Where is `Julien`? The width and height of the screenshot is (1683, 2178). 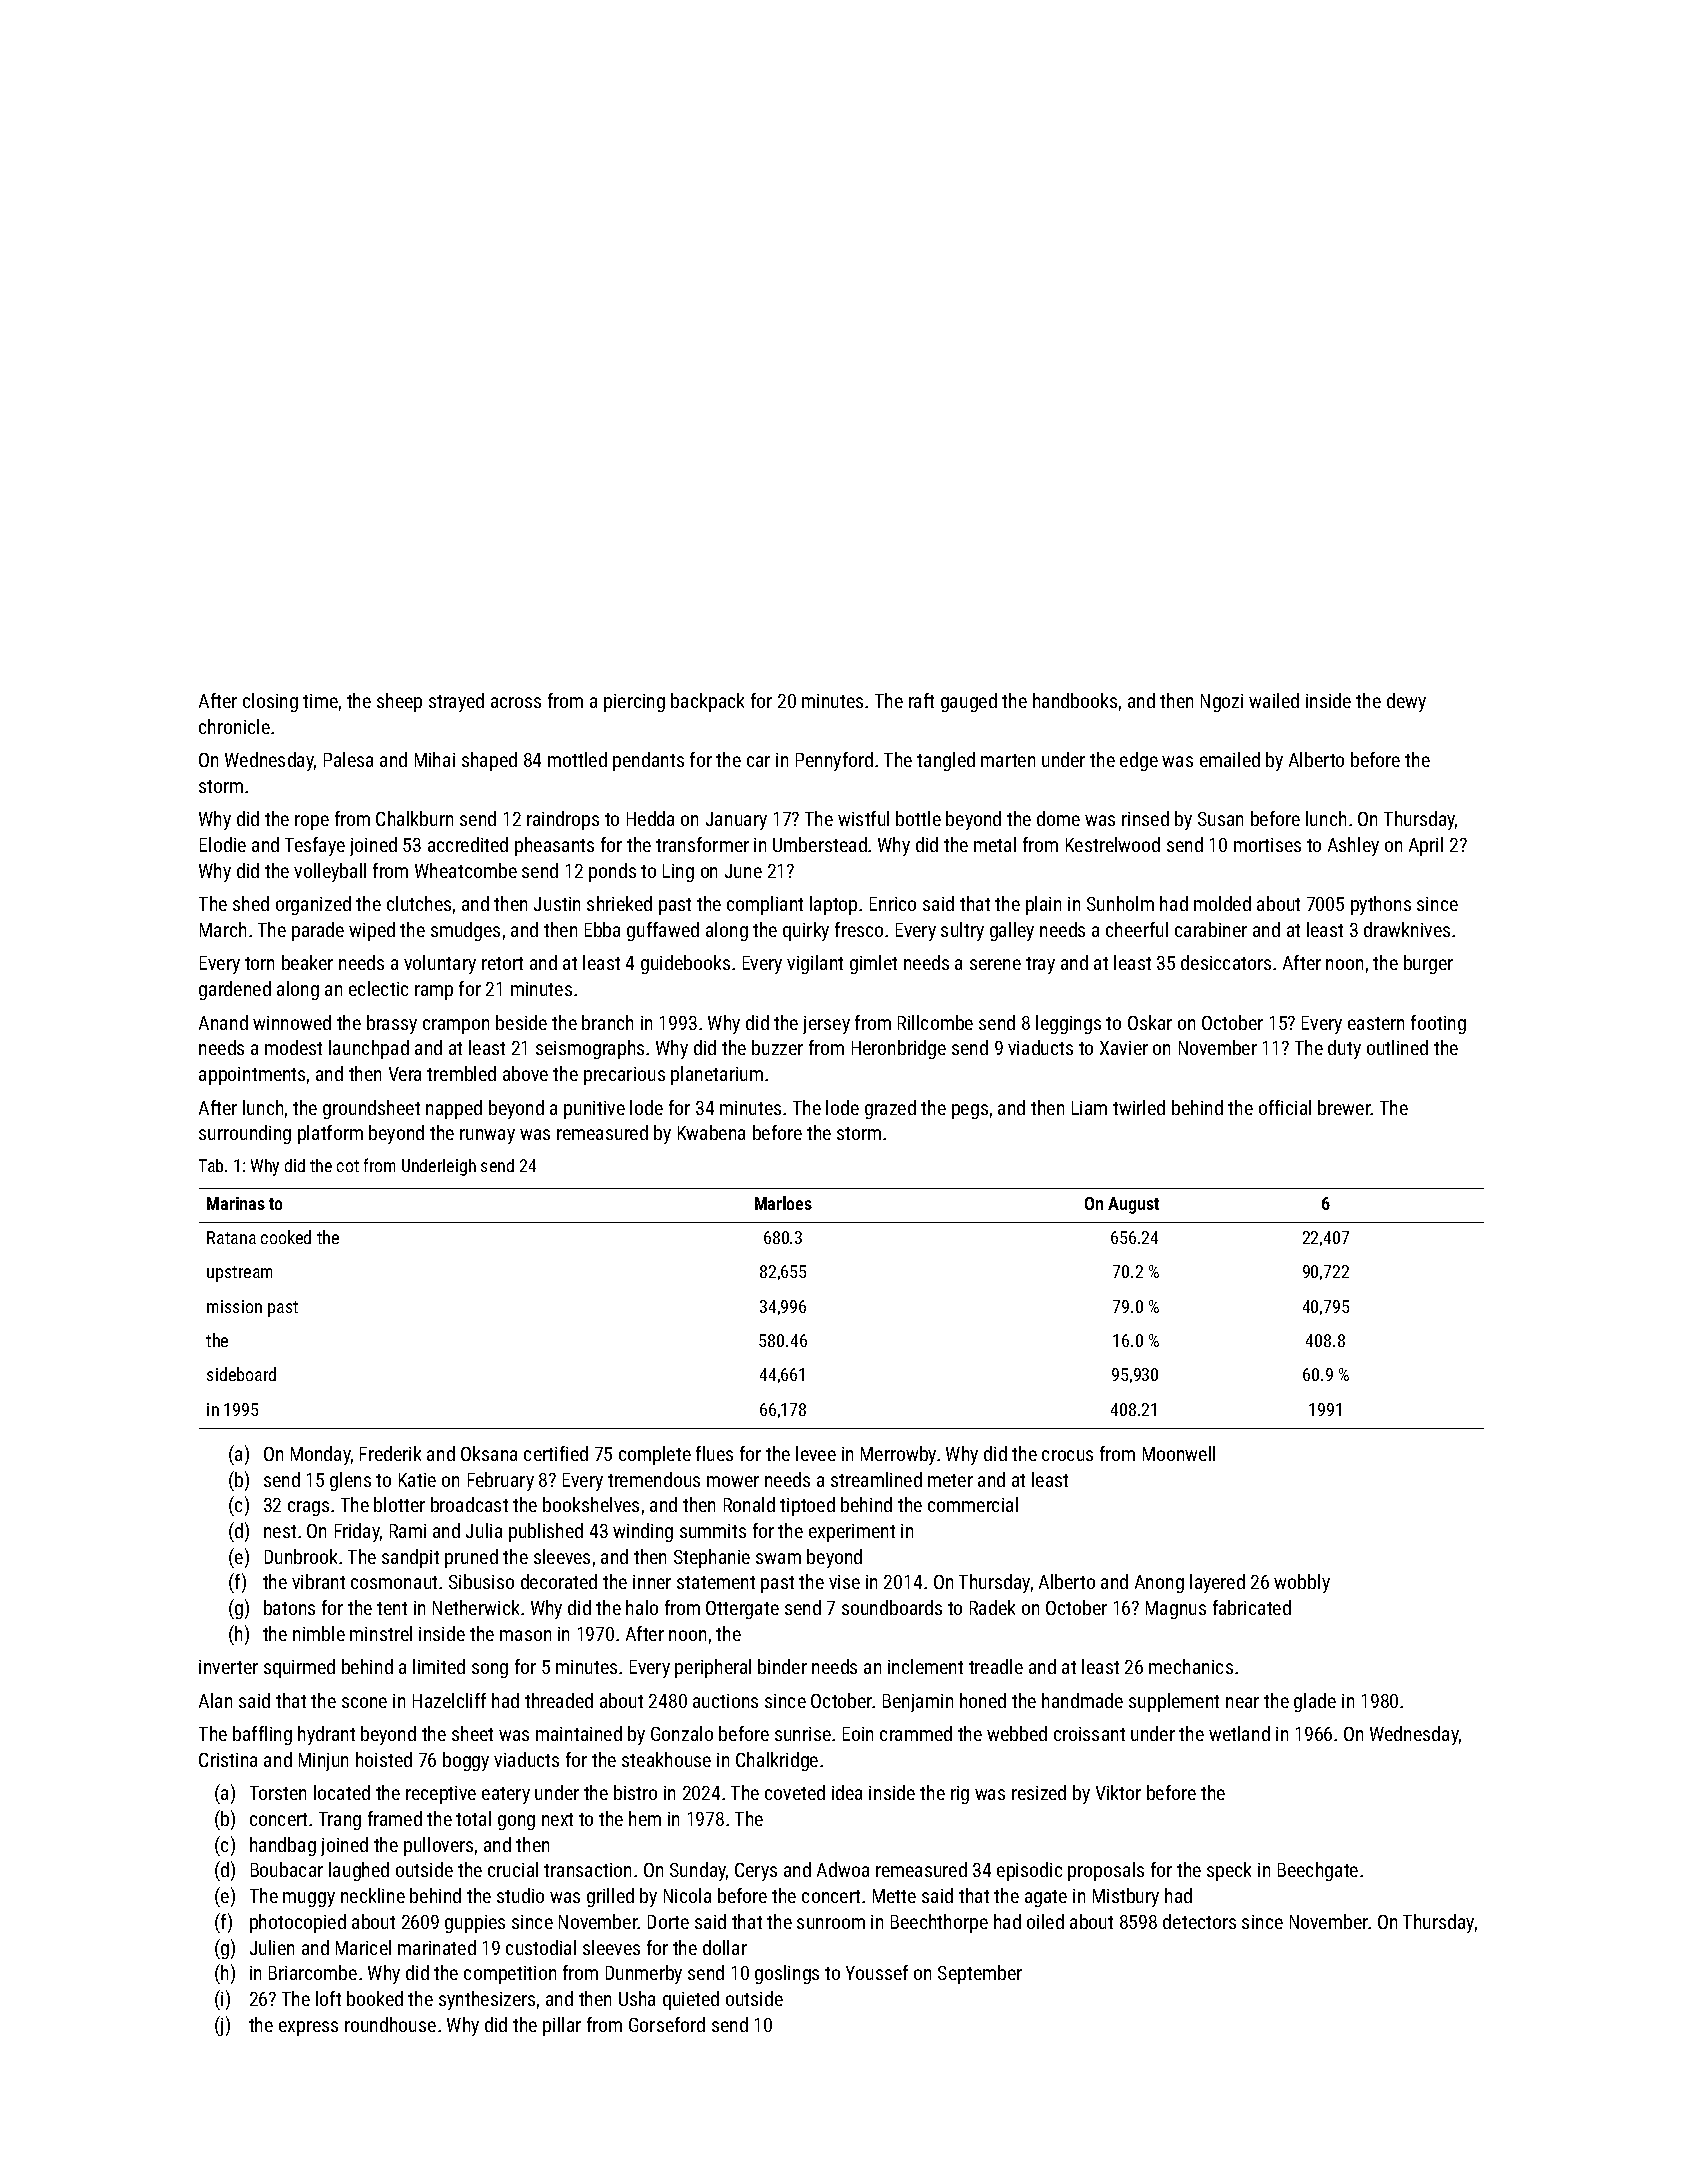 Julien is located at coordinates (272, 1947).
